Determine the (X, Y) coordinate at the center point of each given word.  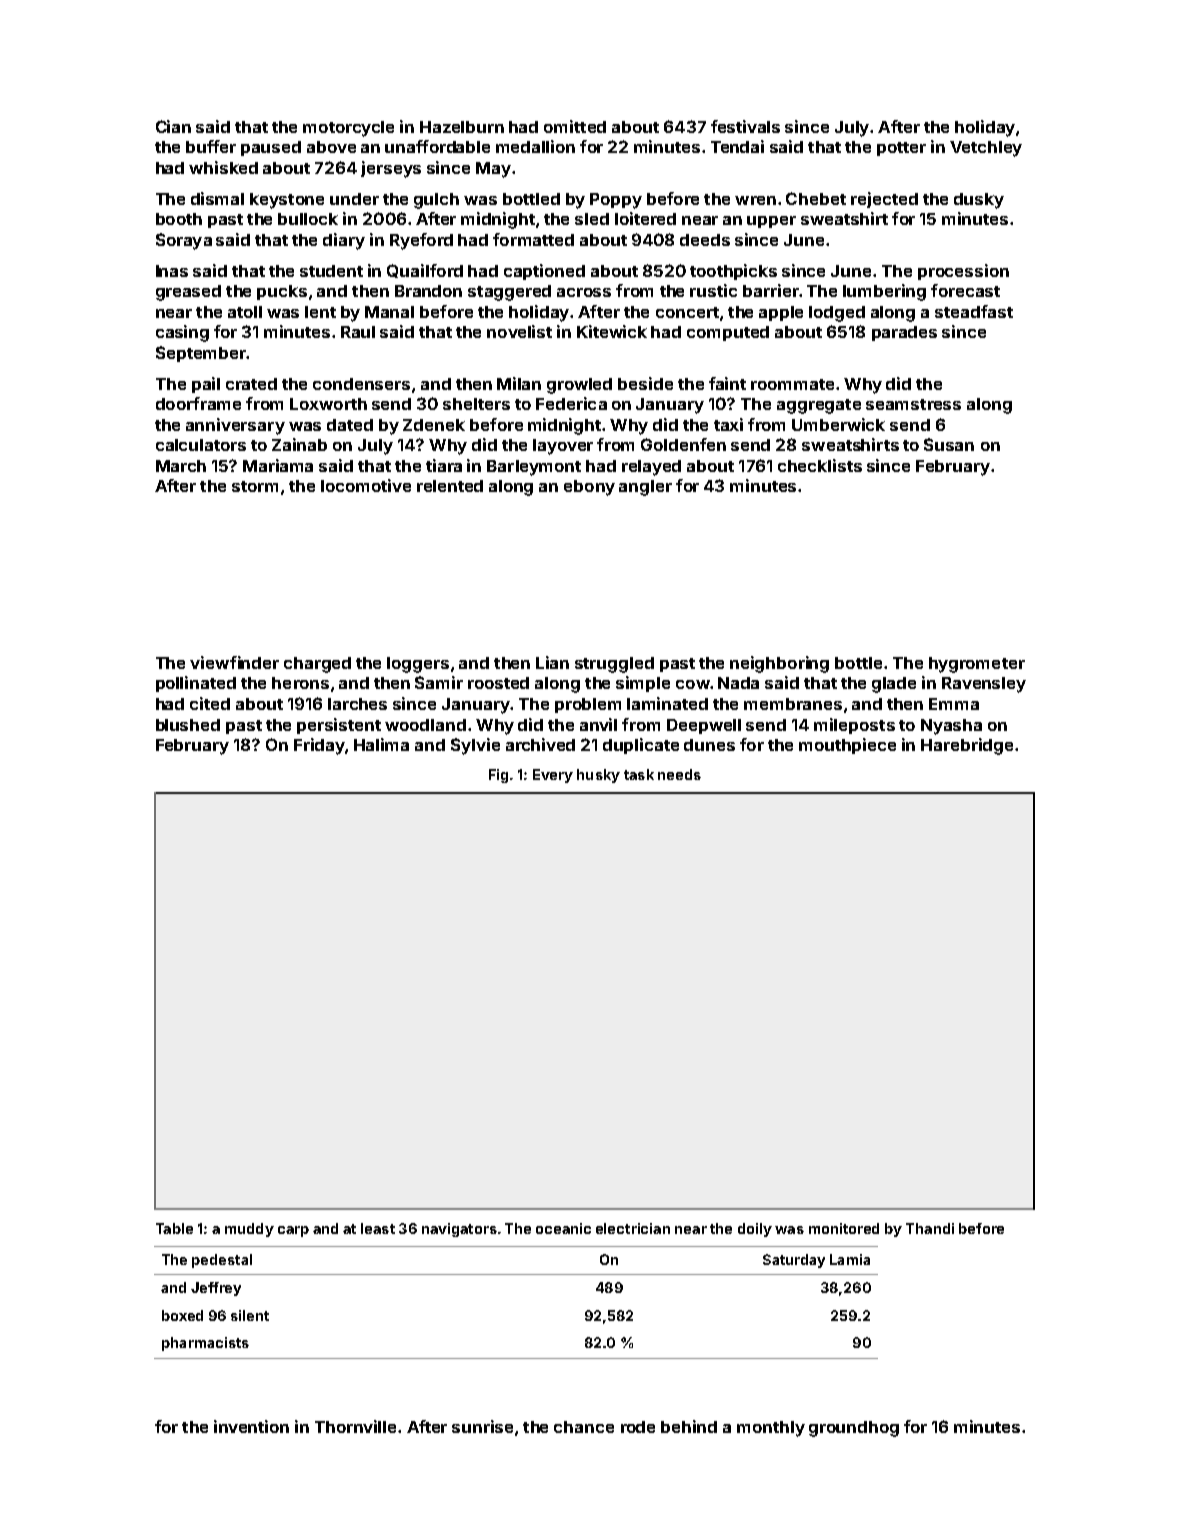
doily (755, 1230)
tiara (444, 465)
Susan (949, 444)
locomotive (366, 485)
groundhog (854, 1429)
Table (174, 1228)
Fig (498, 776)
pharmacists (205, 1344)
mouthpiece (847, 746)
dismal (217, 198)
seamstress (913, 404)
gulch (436, 201)
